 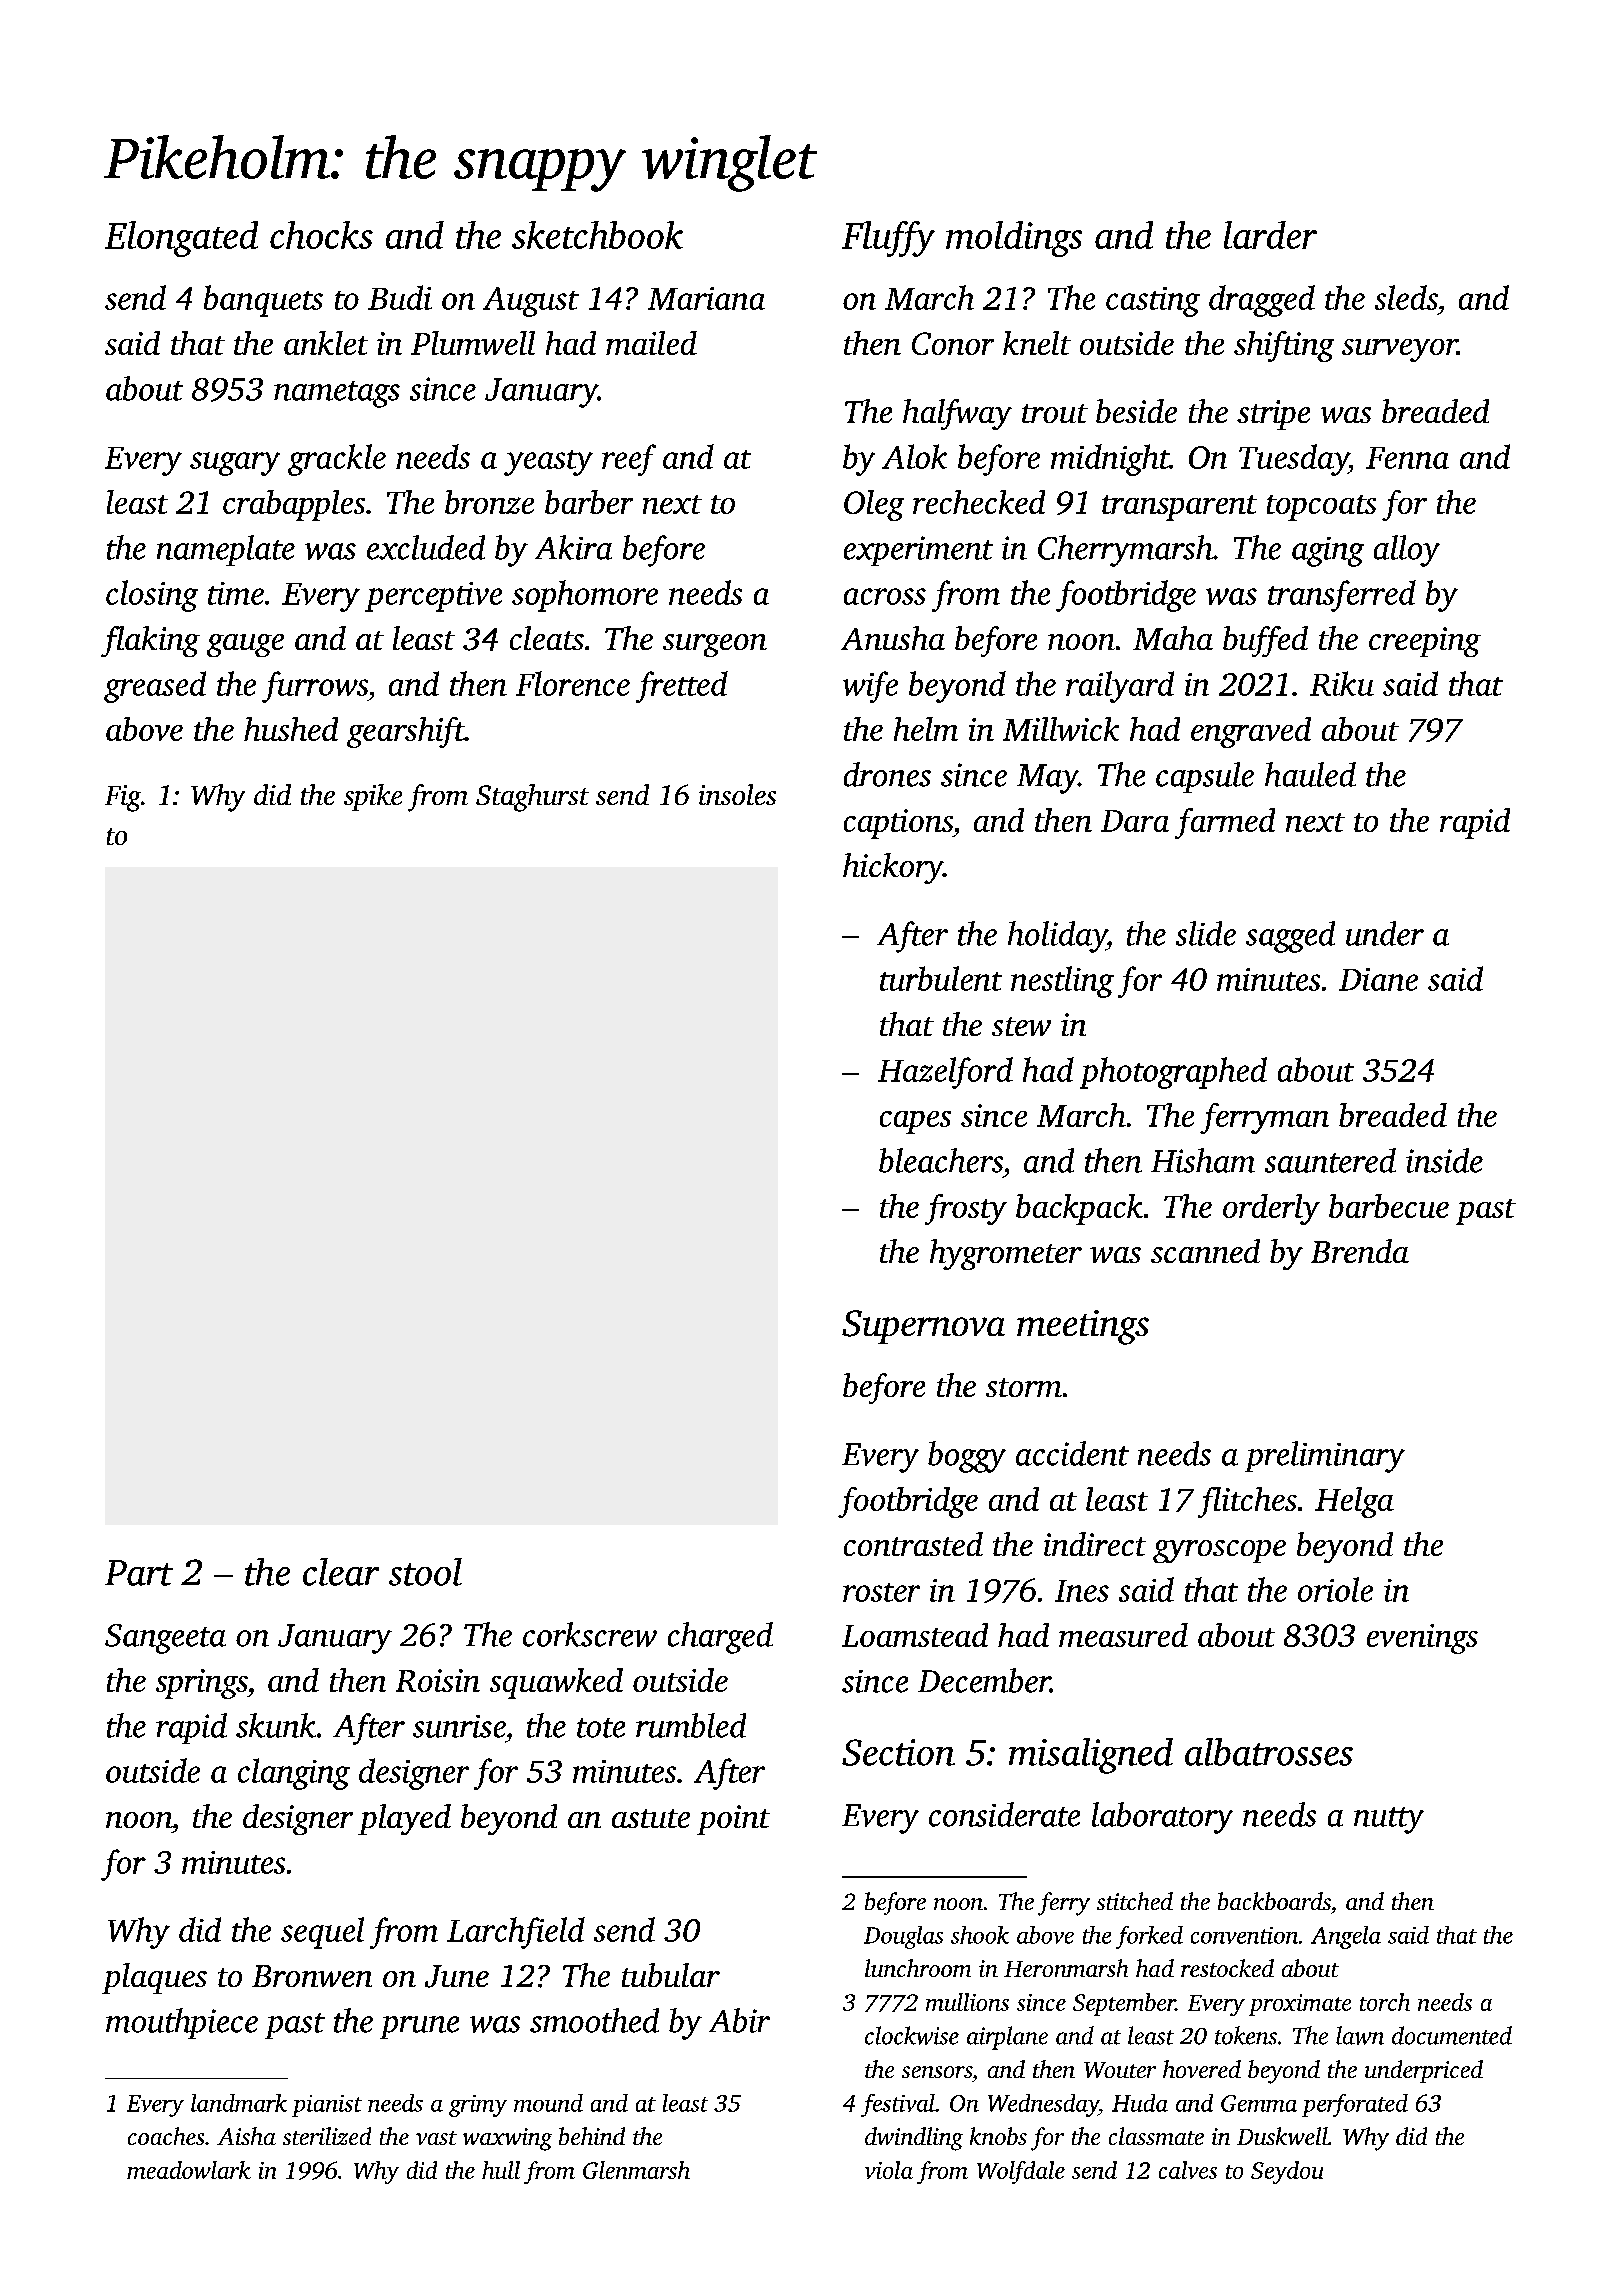 I want to click on spike, so click(x=373, y=797).
